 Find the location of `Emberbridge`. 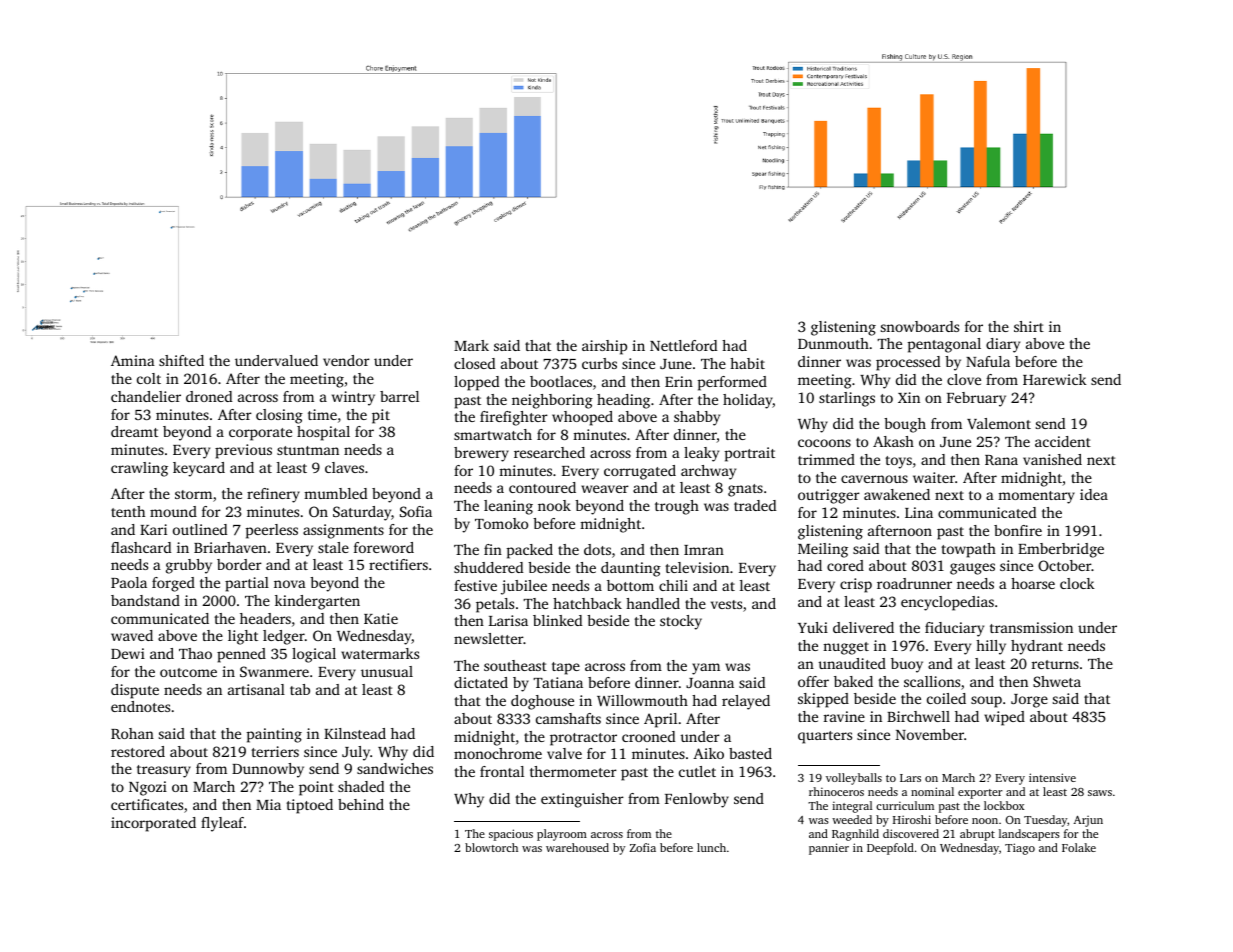

Emberbridge is located at coordinates (1061, 550).
